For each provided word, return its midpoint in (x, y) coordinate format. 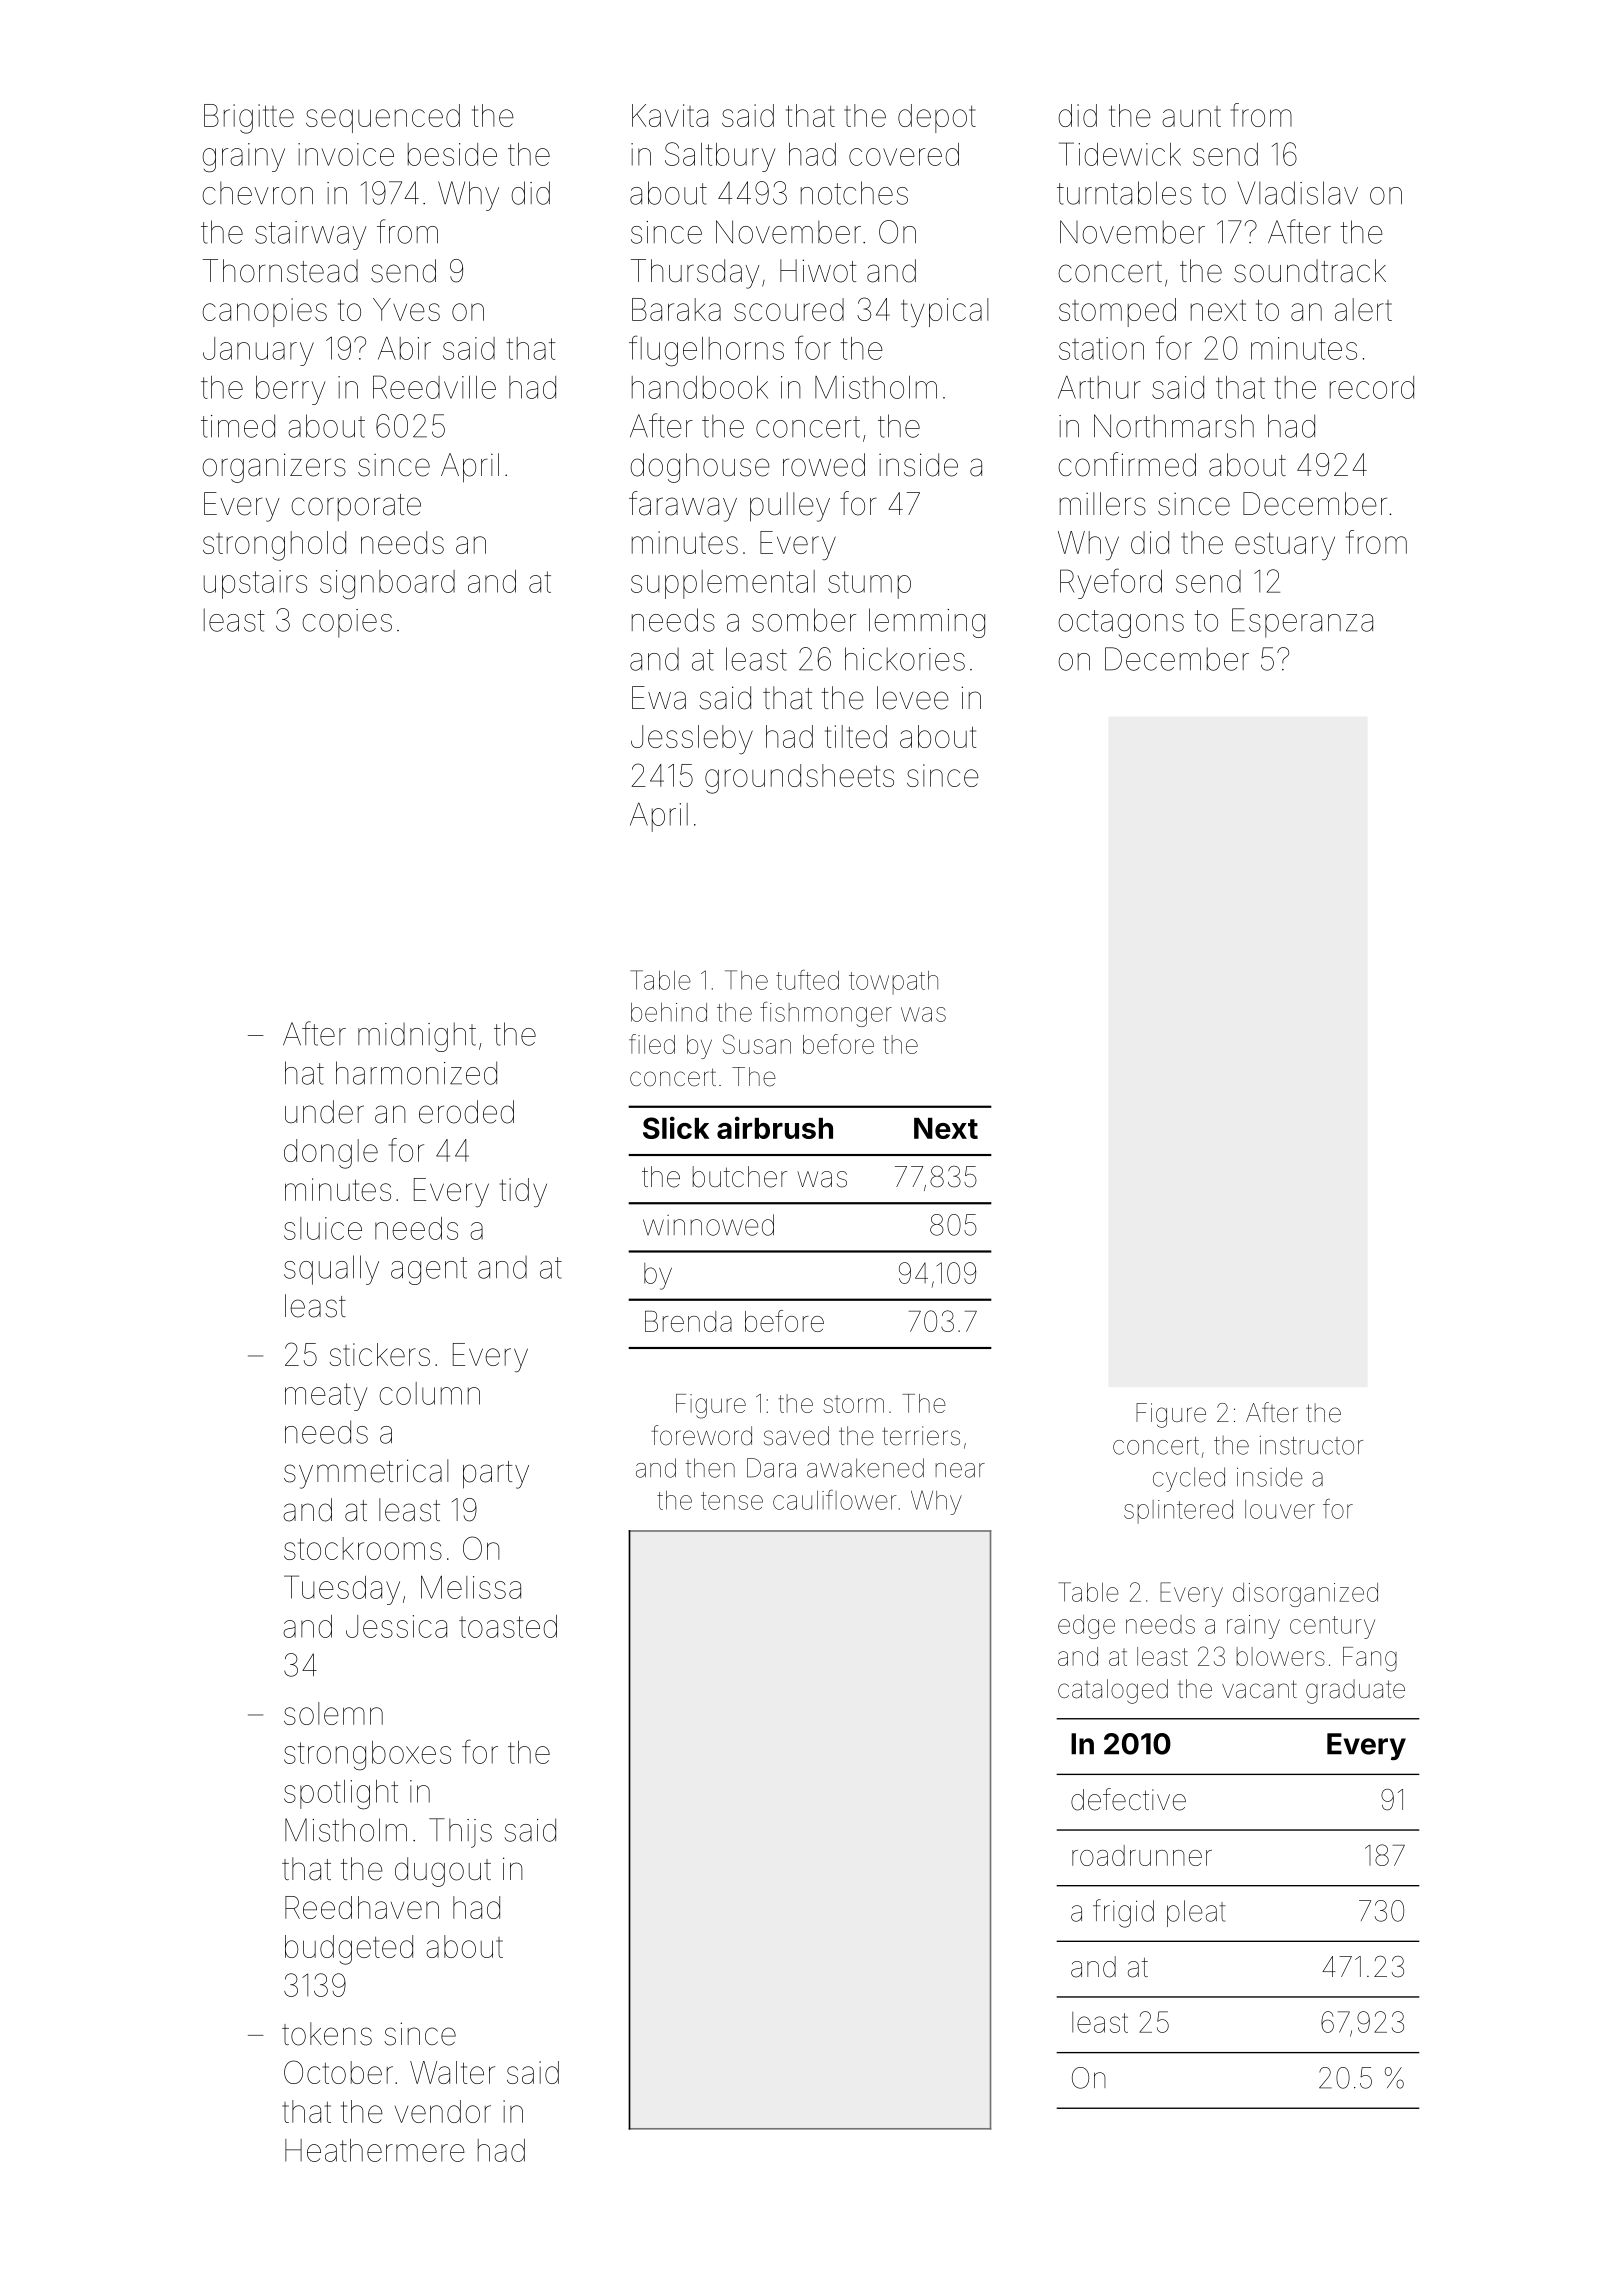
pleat (1196, 1913)
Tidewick (1120, 154)
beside (452, 154)
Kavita (670, 115)
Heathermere (375, 2150)
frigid (1123, 1913)
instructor (1311, 1445)
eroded (466, 1112)
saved (796, 1436)
